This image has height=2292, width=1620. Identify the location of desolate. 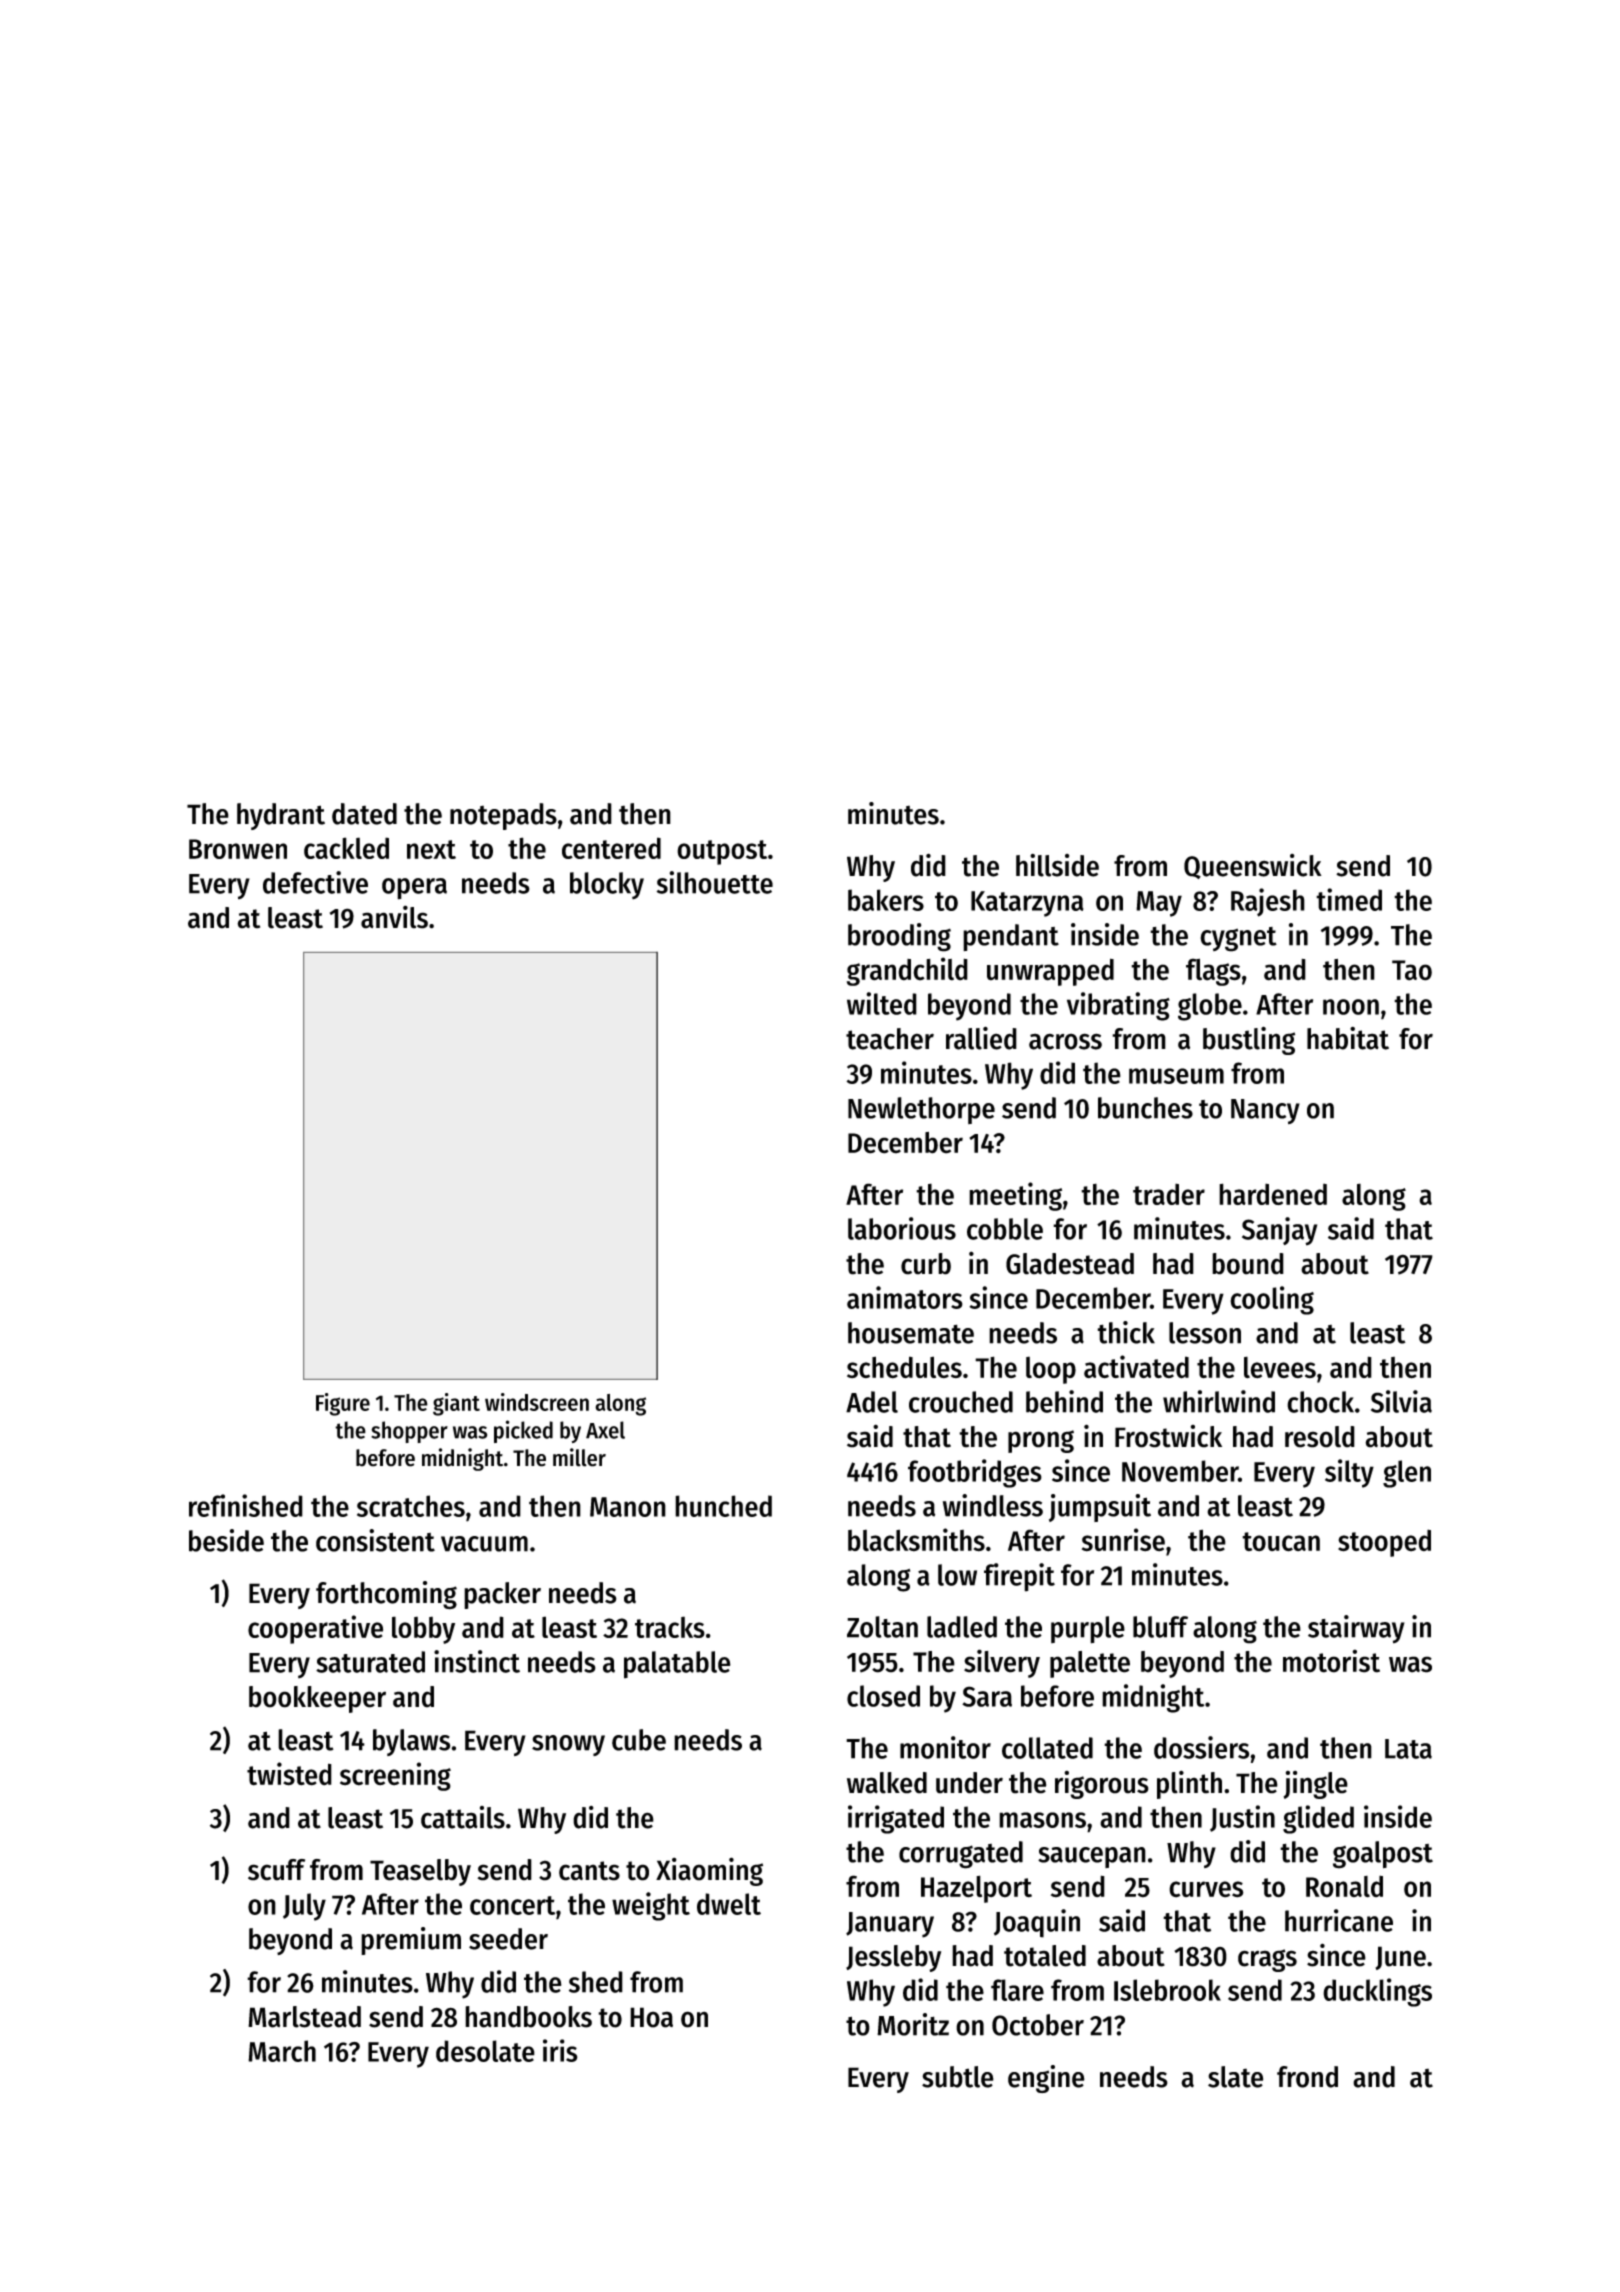
(485, 2051).
